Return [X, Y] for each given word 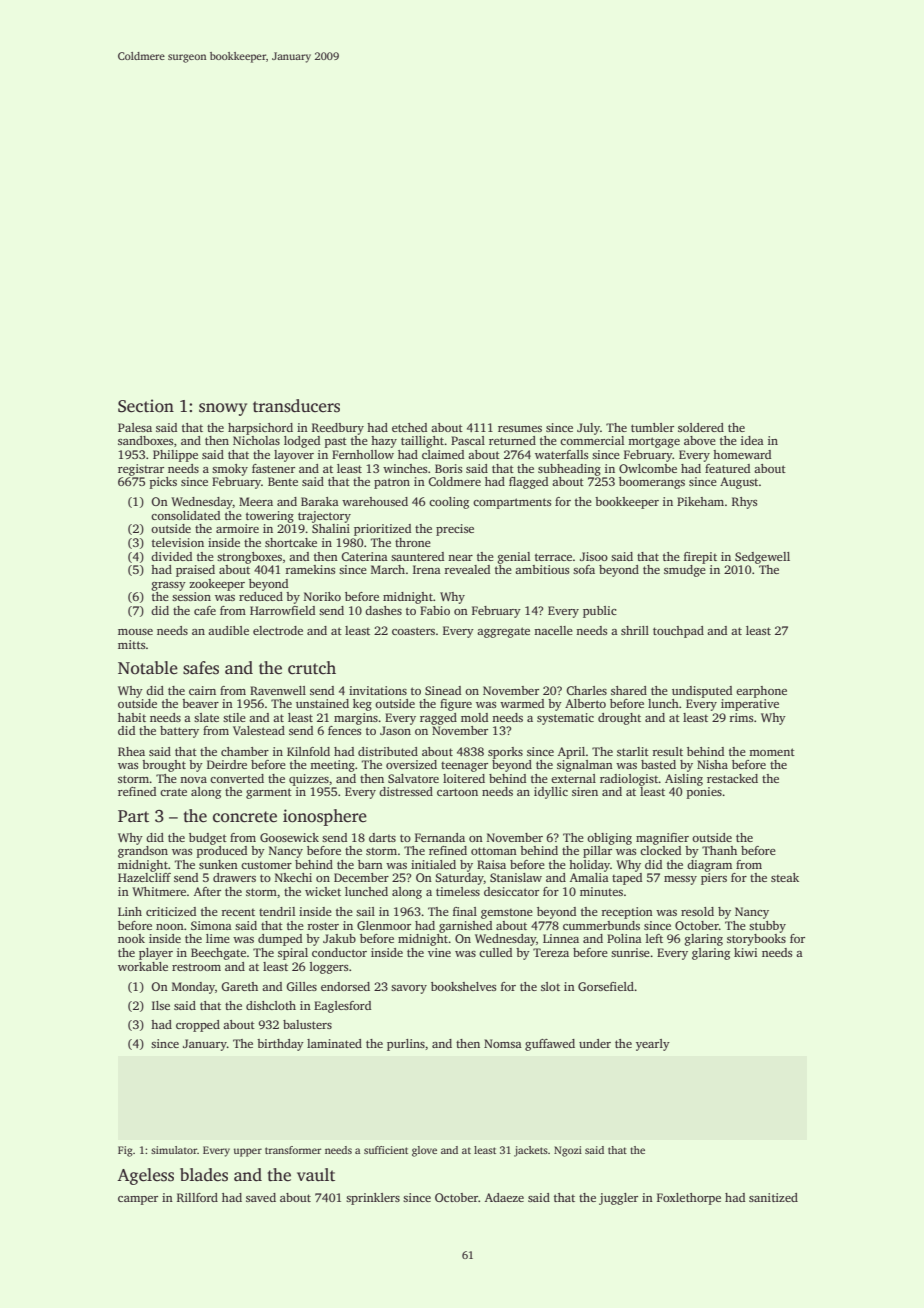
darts [382, 837]
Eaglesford [342, 1007]
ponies [704, 793]
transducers [296, 406]
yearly [653, 1045]
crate [173, 792]
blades [204, 1175]
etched [409, 427]
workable [143, 966]
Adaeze [504, 1197]
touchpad [678, 632]
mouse [135, 632]
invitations [378, 690]
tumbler [652, 427]
